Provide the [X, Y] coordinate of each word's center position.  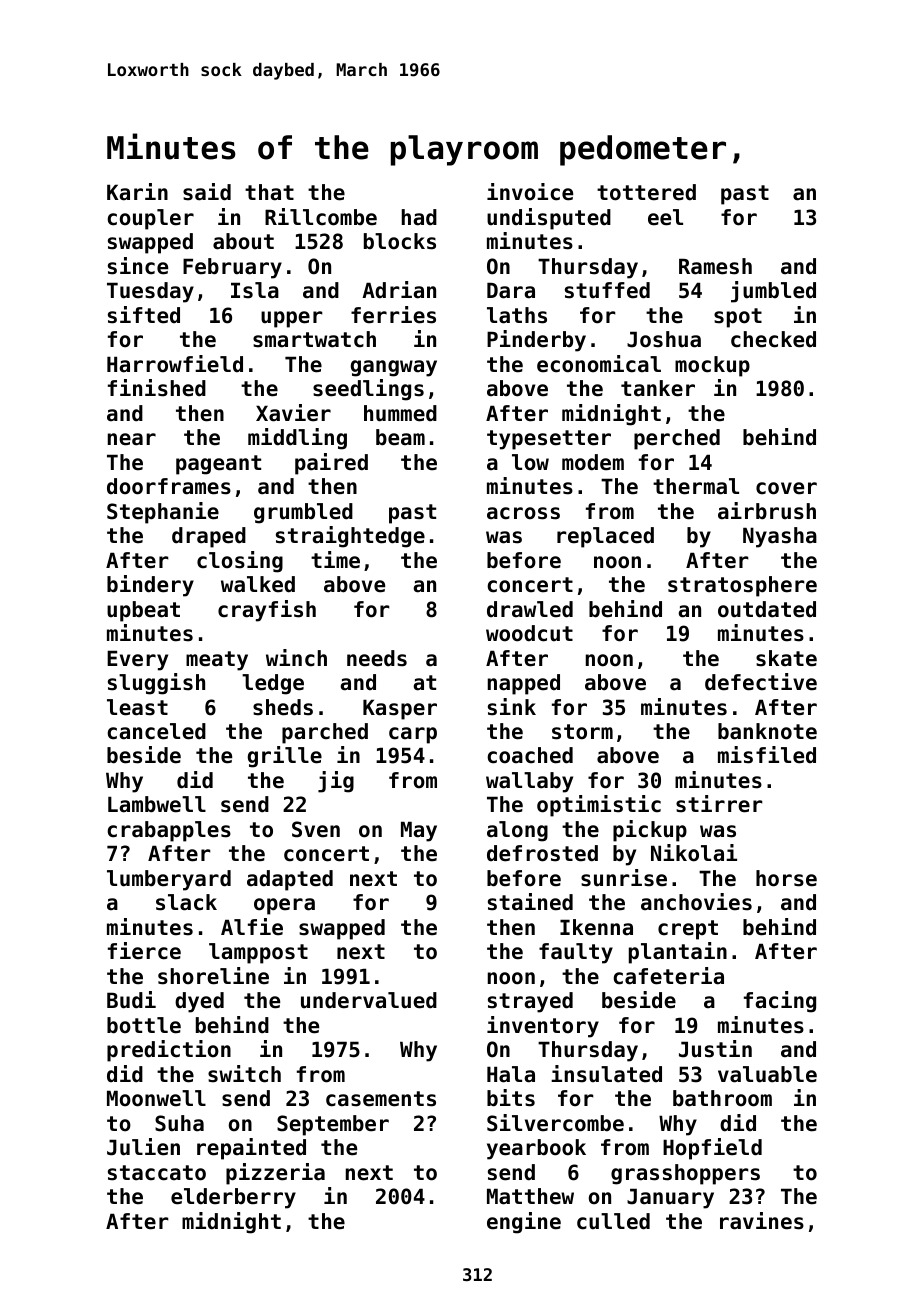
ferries [393, 315]
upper [292, 319]
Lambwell [157, 804]
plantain [678, 953]
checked [773, 339]
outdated [767, 609]
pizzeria [275, 1174]
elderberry [233, 1198]
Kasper [400, 709]
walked [258, 584]
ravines [762, 1221]
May [419, 831]
